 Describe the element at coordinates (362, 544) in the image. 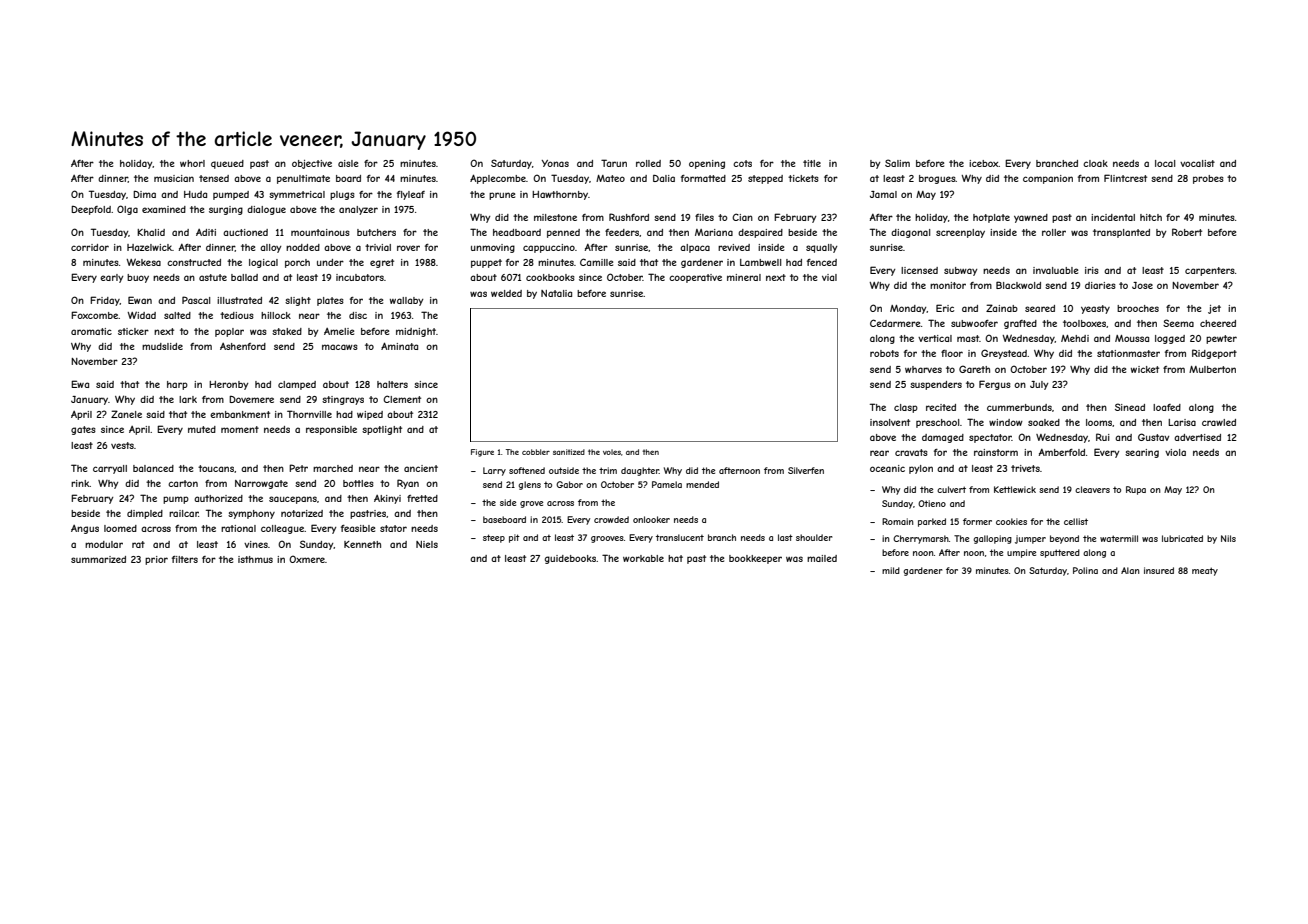

I see `Kenneth` at that location.
